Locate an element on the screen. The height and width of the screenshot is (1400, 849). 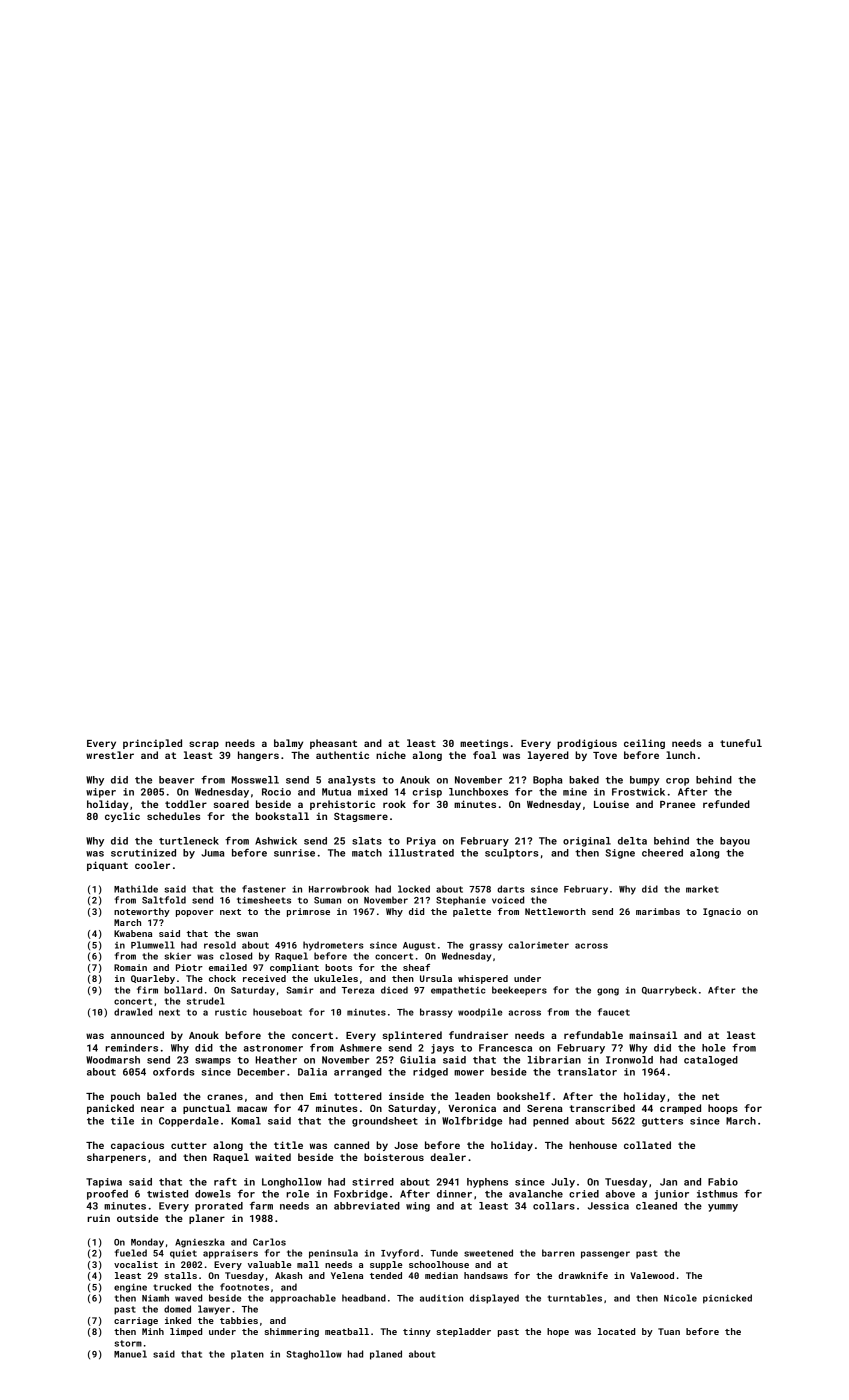
hyphens is located at coordinates (487, 1183).
